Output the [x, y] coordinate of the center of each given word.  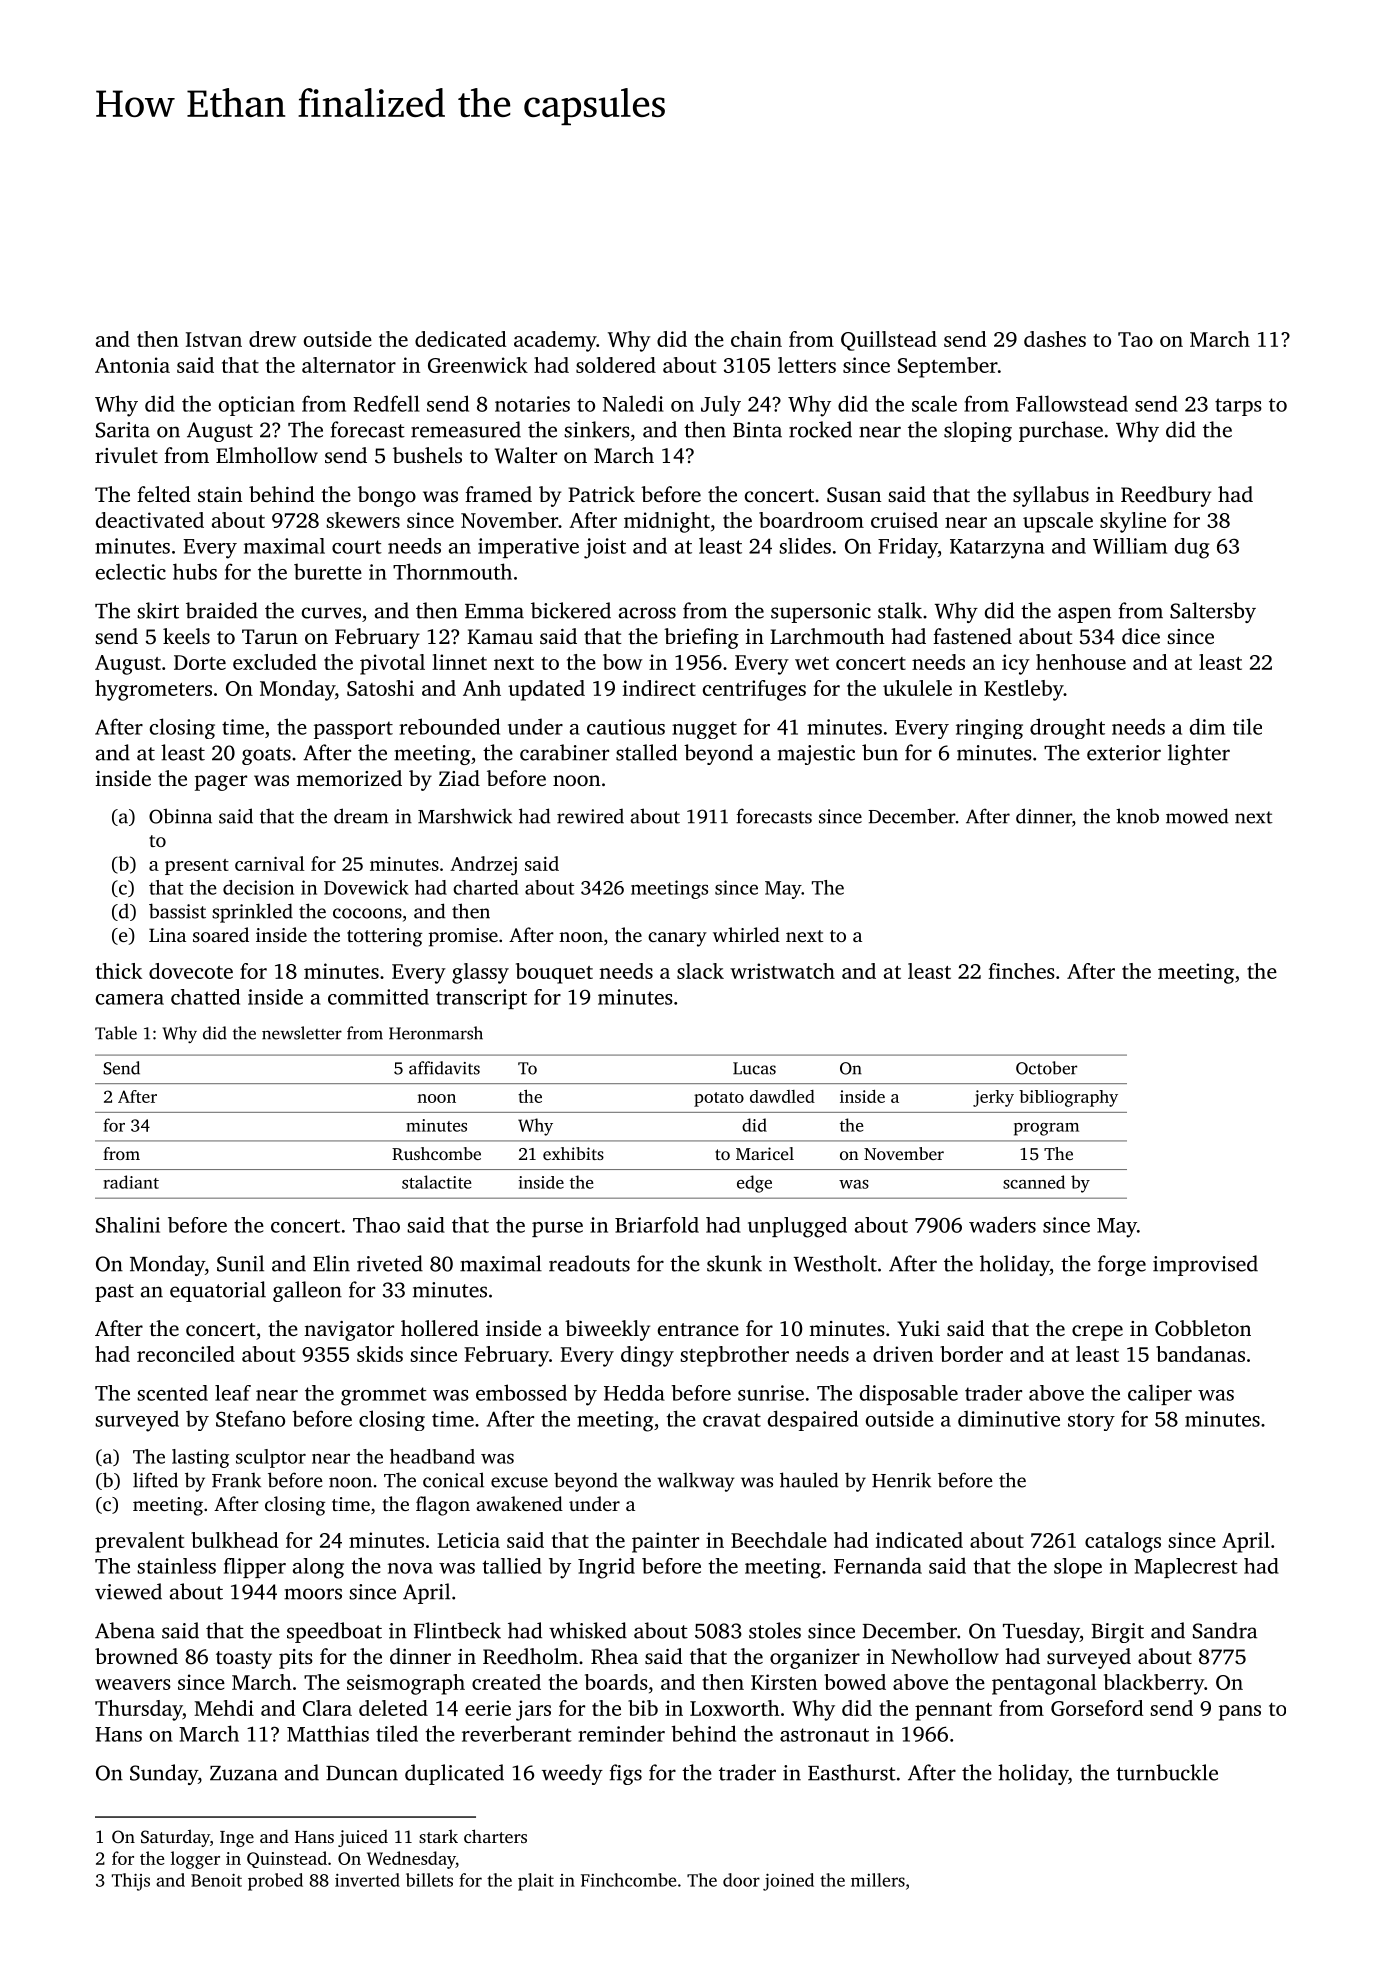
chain [756, 339]
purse [557, 1229]
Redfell [386, 403]
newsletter [302, 1033]
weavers [133, 1684]
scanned [1034, 1182]
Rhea [614, 1656]
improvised [1205, 1265]
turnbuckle [1167, 1772]
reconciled [186, 1354]
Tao [1135, 339]
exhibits [573, 1153]
